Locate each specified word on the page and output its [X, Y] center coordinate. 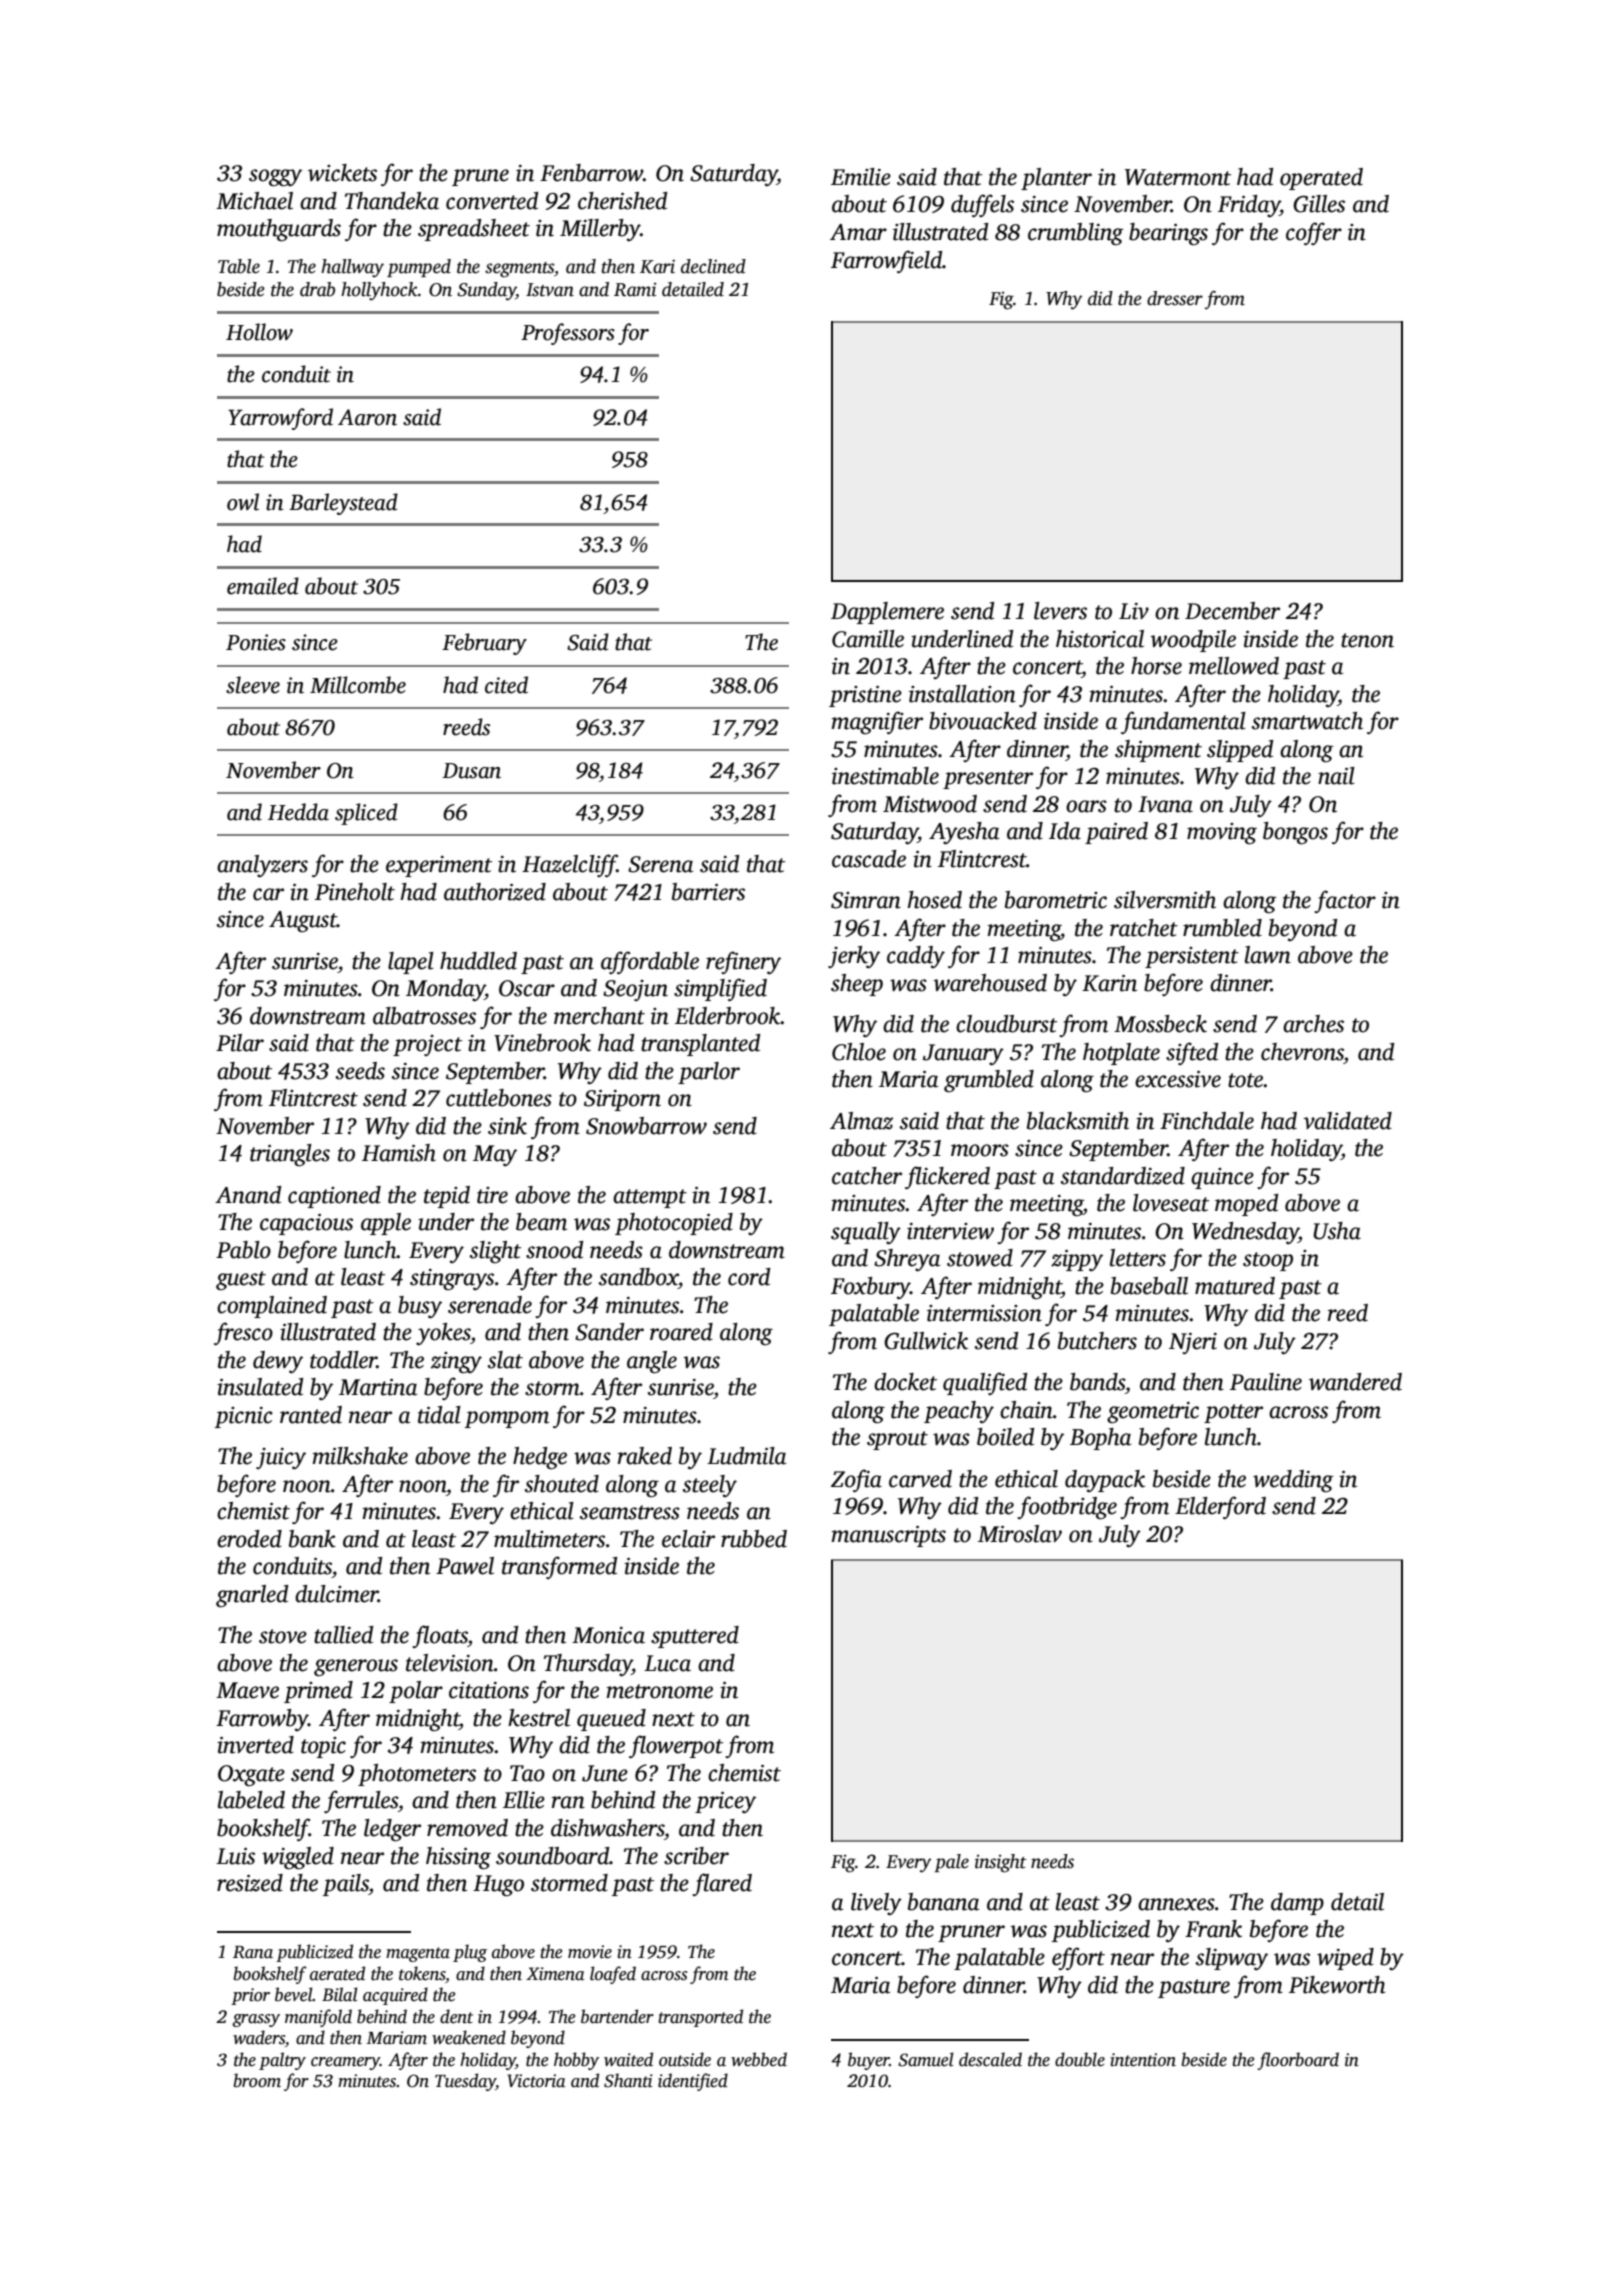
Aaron [367, 417]
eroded [249, 1539]
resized [250, 1883]
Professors [568, 334]
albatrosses [424, 1016]
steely [710, 1486]
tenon [1367, 640]
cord [749, 1277]
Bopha [1100, 1439]
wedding [1293, 1481]
